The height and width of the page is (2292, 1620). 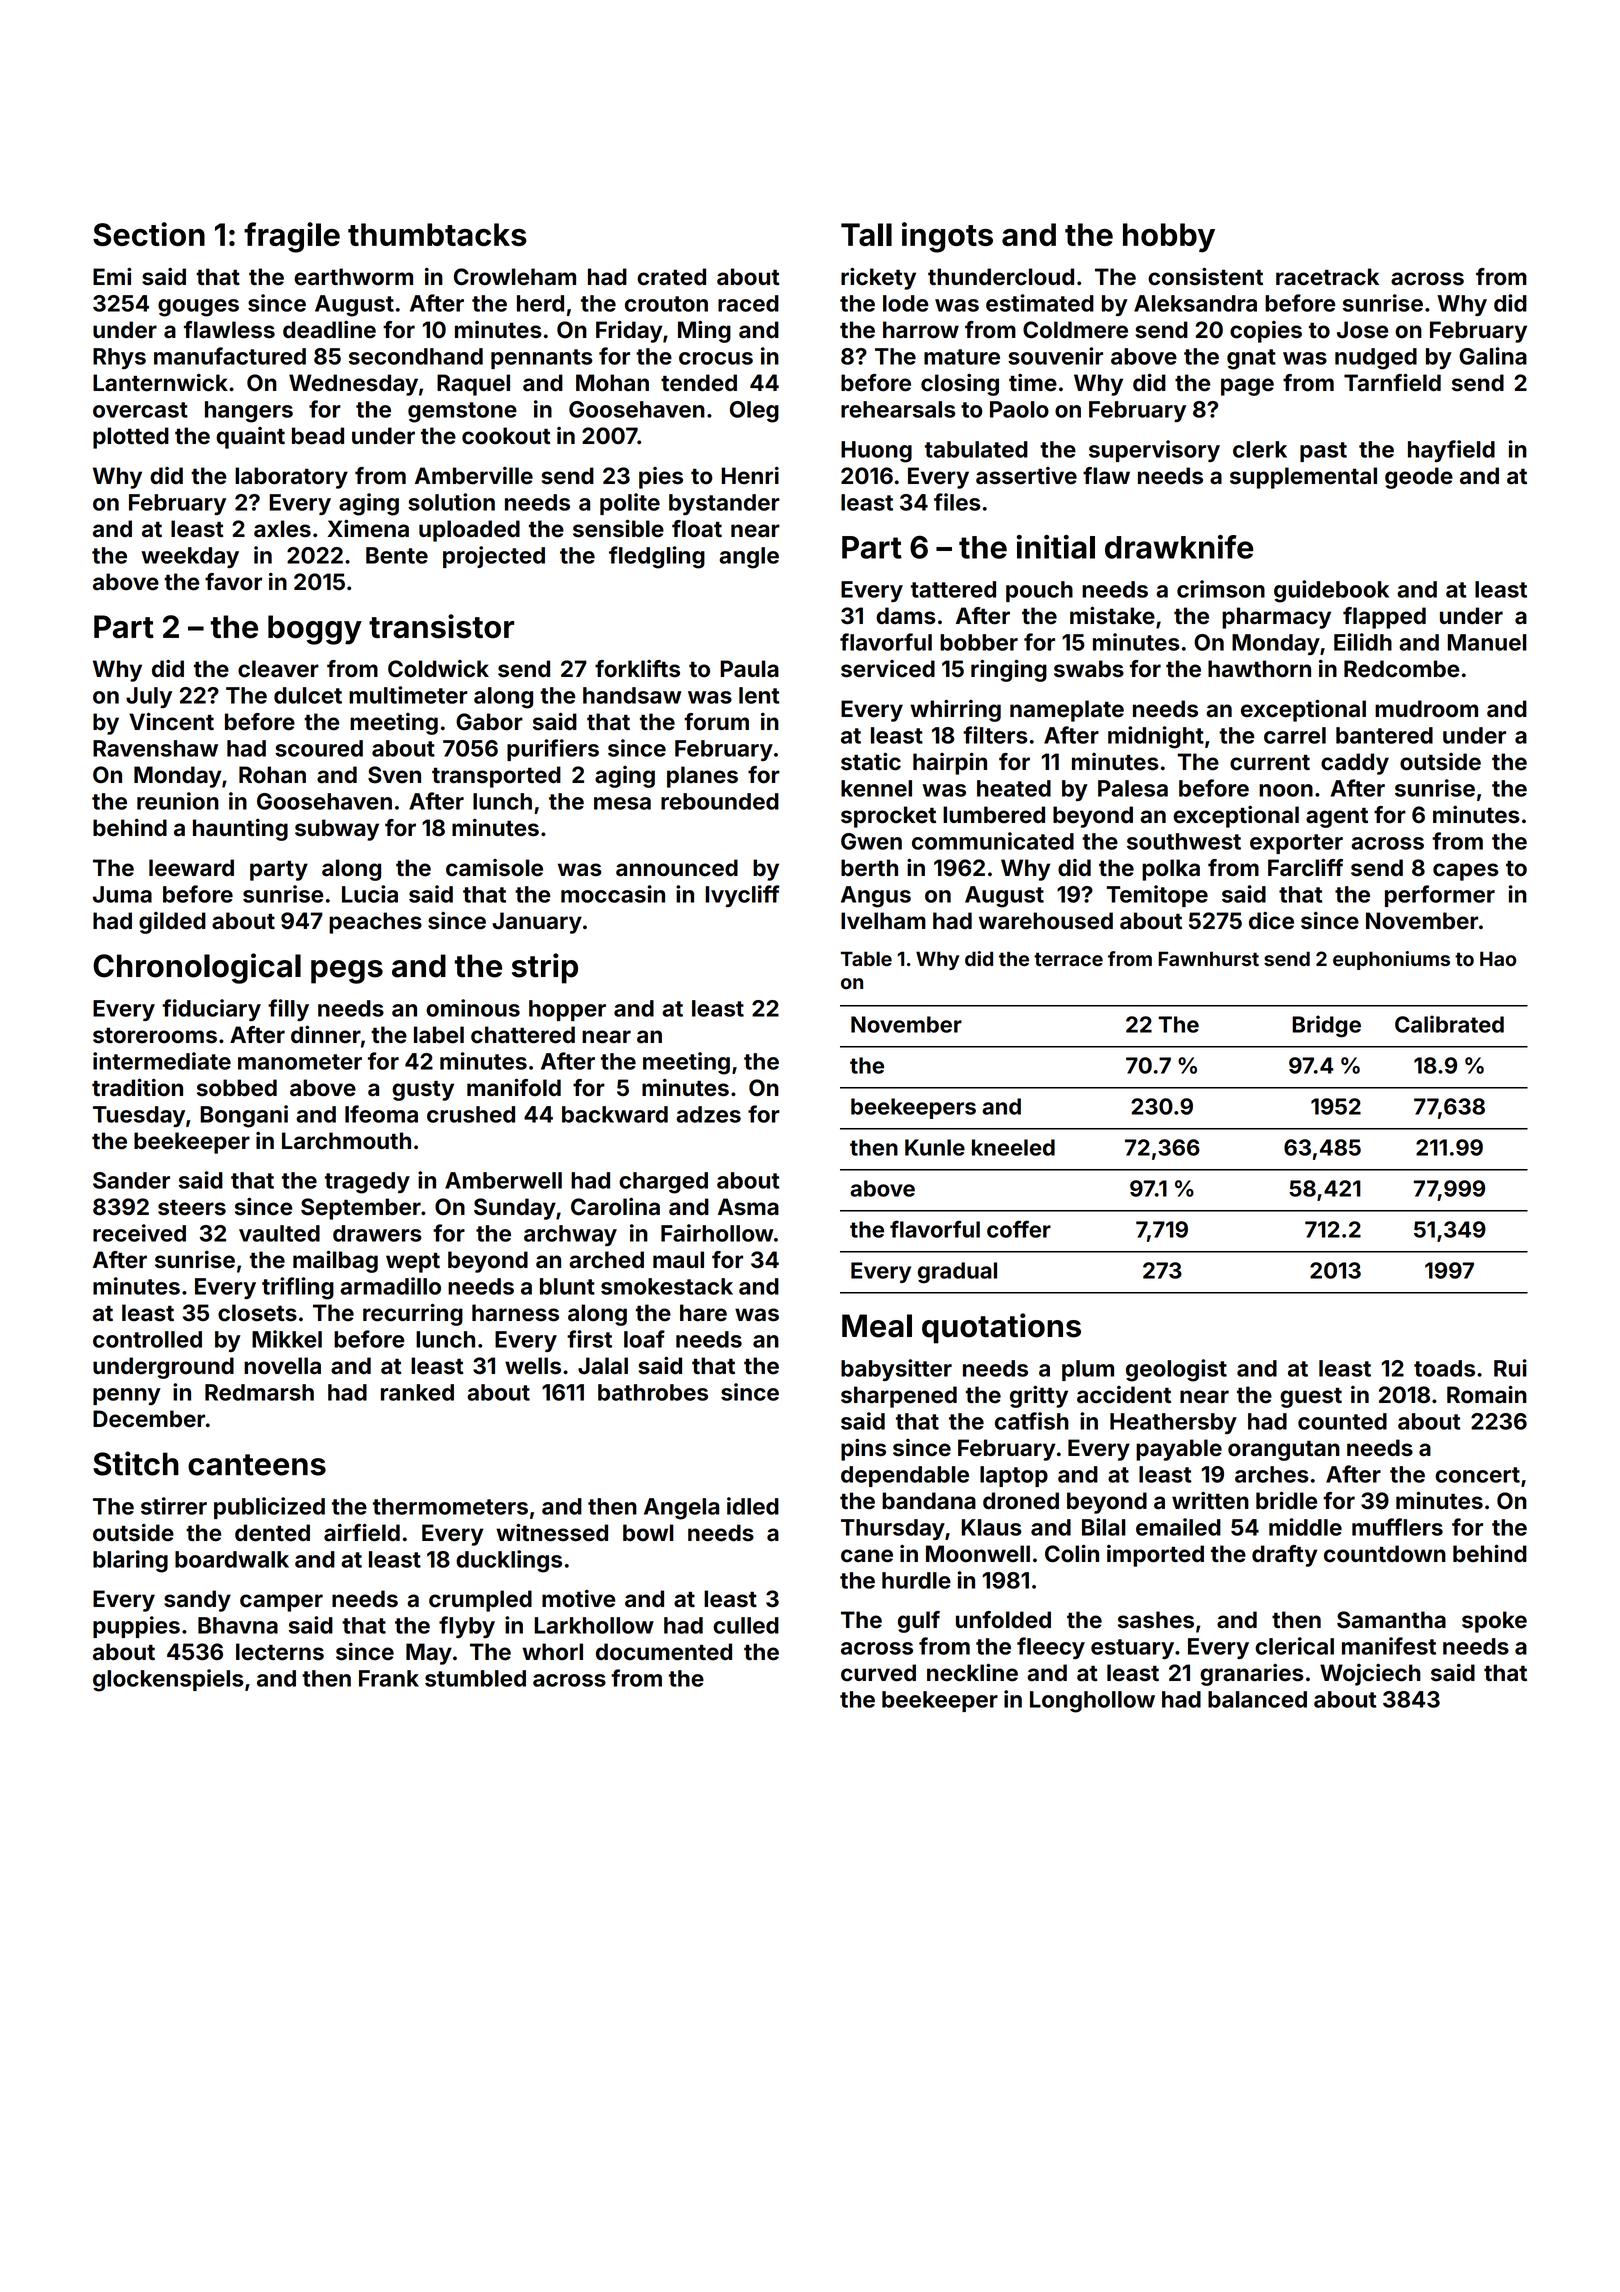 I want to click on thumbtacks, so click(x=437, y=234).
